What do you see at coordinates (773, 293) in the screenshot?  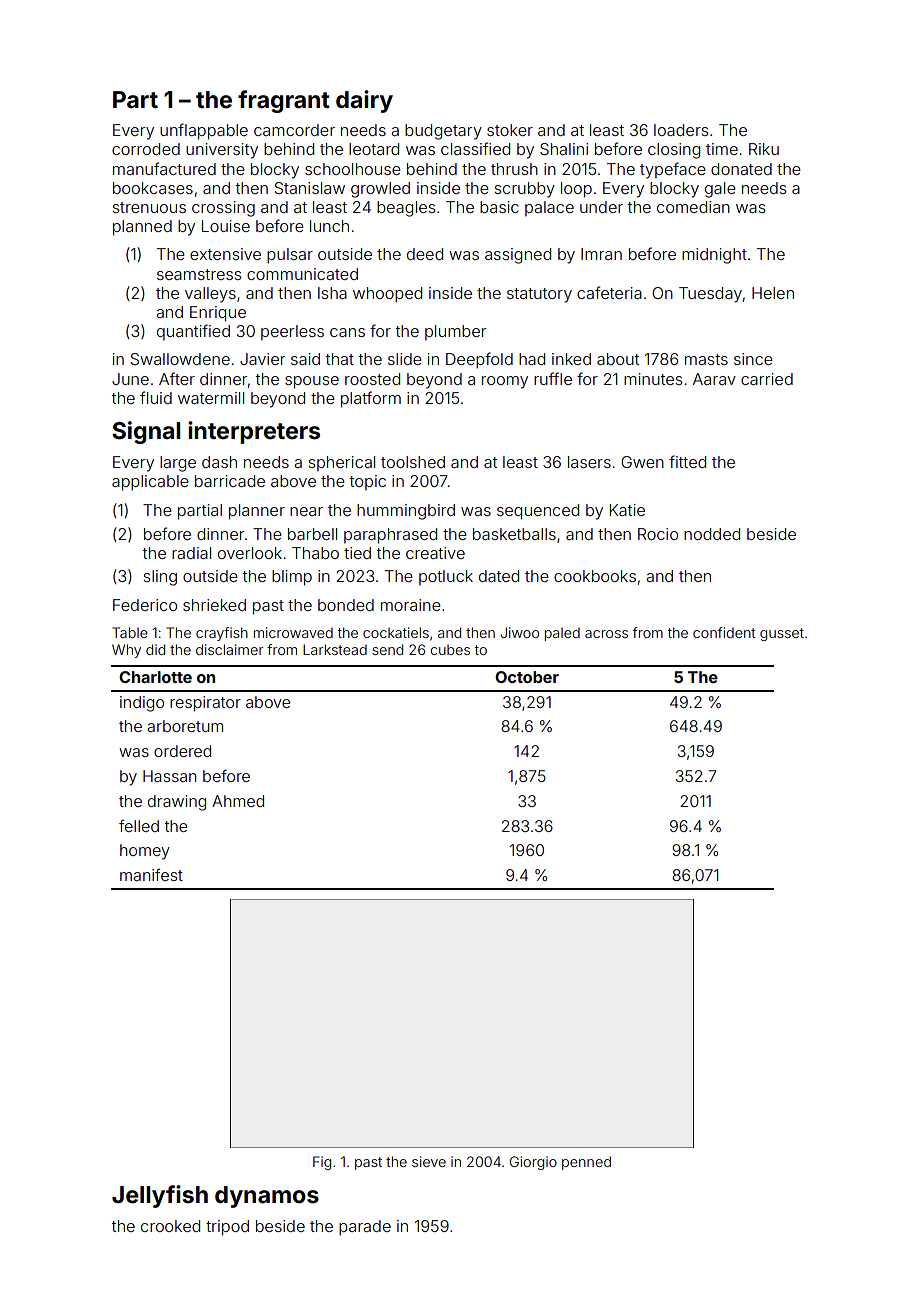 I see `Helen` at bounding box center [773, 293].
